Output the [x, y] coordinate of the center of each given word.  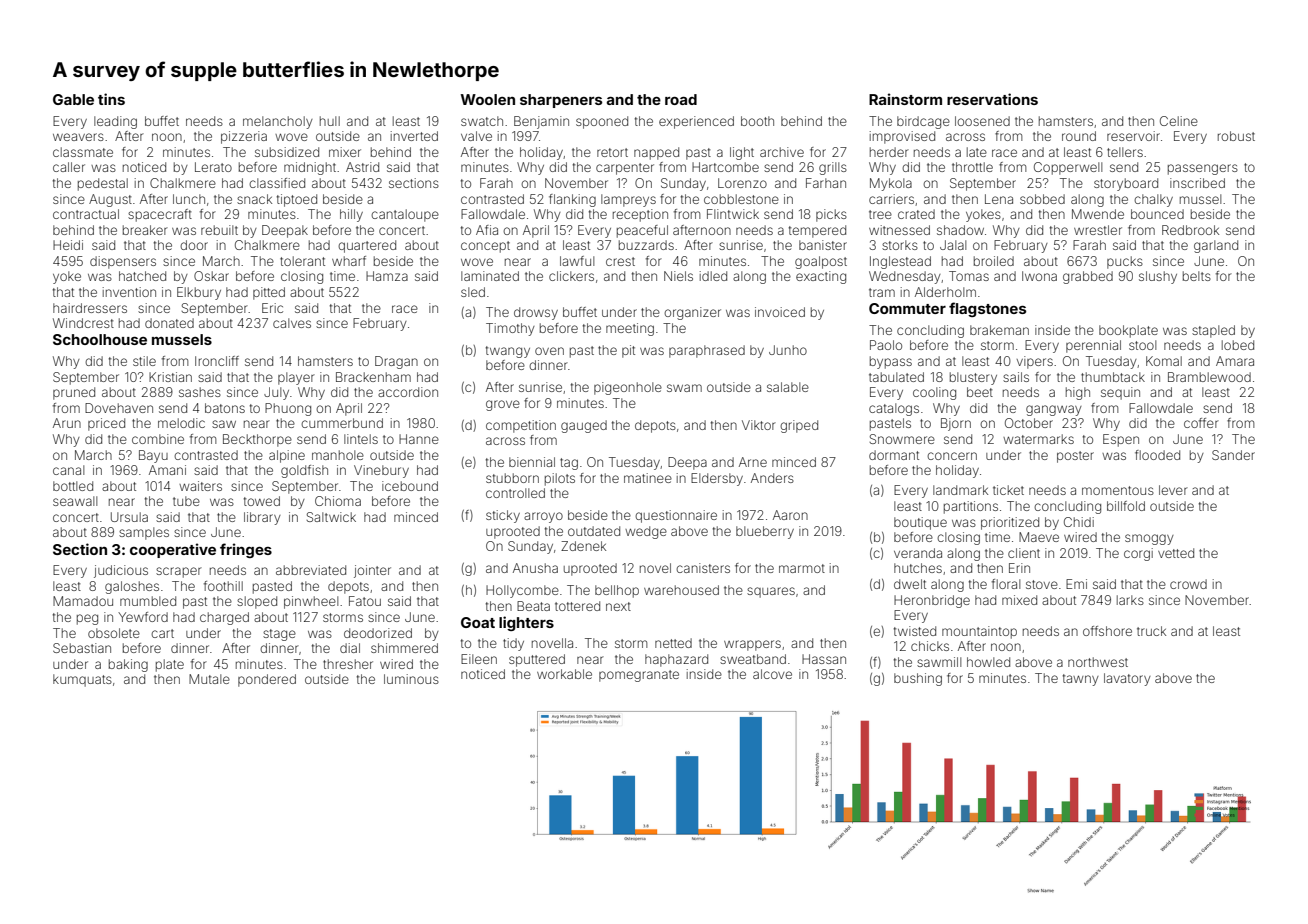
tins [111, 99]
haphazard [676, 660]
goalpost [821, 262]
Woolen [488, 99]
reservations [992, 99]
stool [1142, 345]
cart [162, 633]
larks [1130, 600]
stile [144, 361]
